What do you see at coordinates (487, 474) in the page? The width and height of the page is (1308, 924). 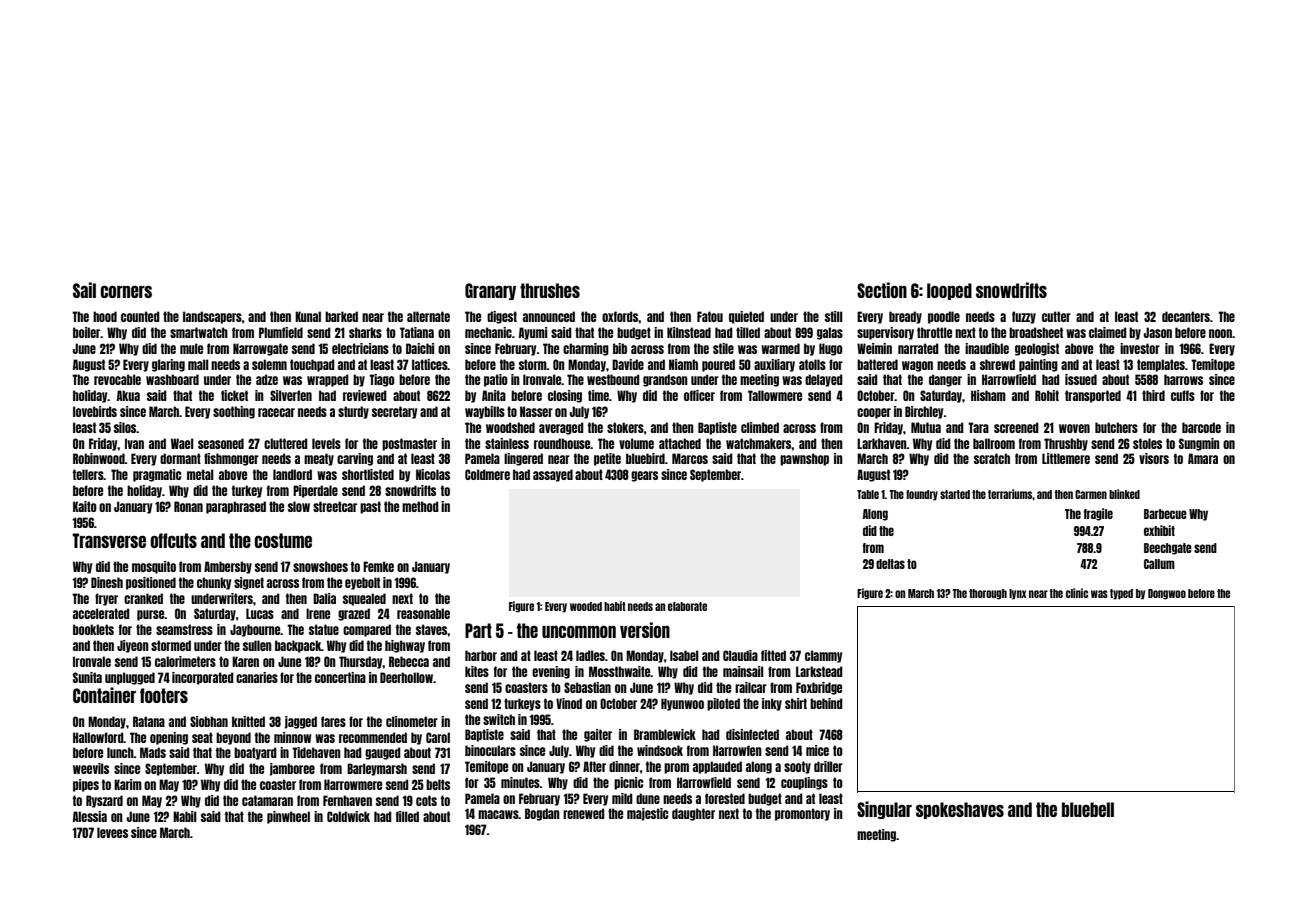 I see `Coldmere` at bounding box center [487, 474].
